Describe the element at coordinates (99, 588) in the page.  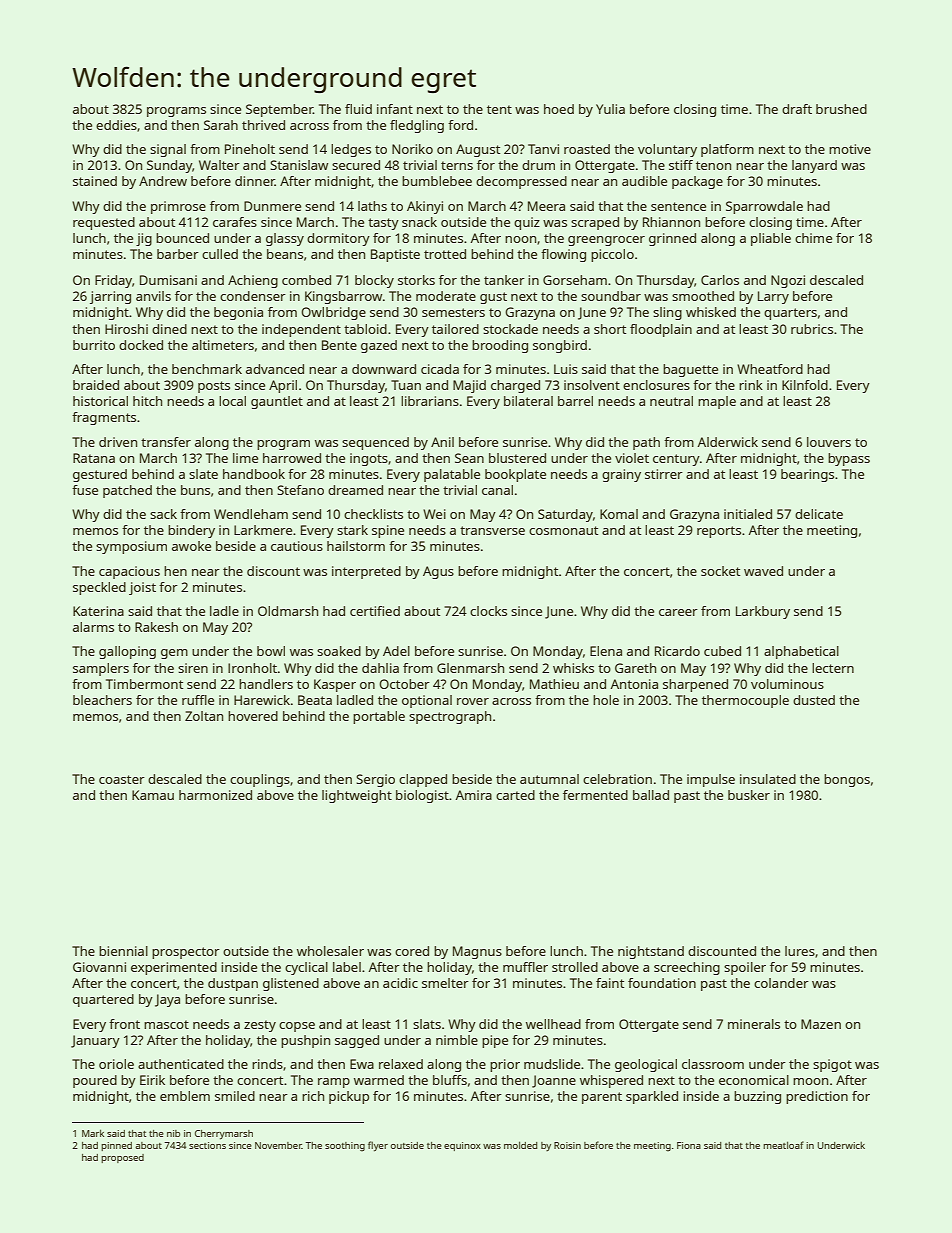
I see `speckled` at that location.
